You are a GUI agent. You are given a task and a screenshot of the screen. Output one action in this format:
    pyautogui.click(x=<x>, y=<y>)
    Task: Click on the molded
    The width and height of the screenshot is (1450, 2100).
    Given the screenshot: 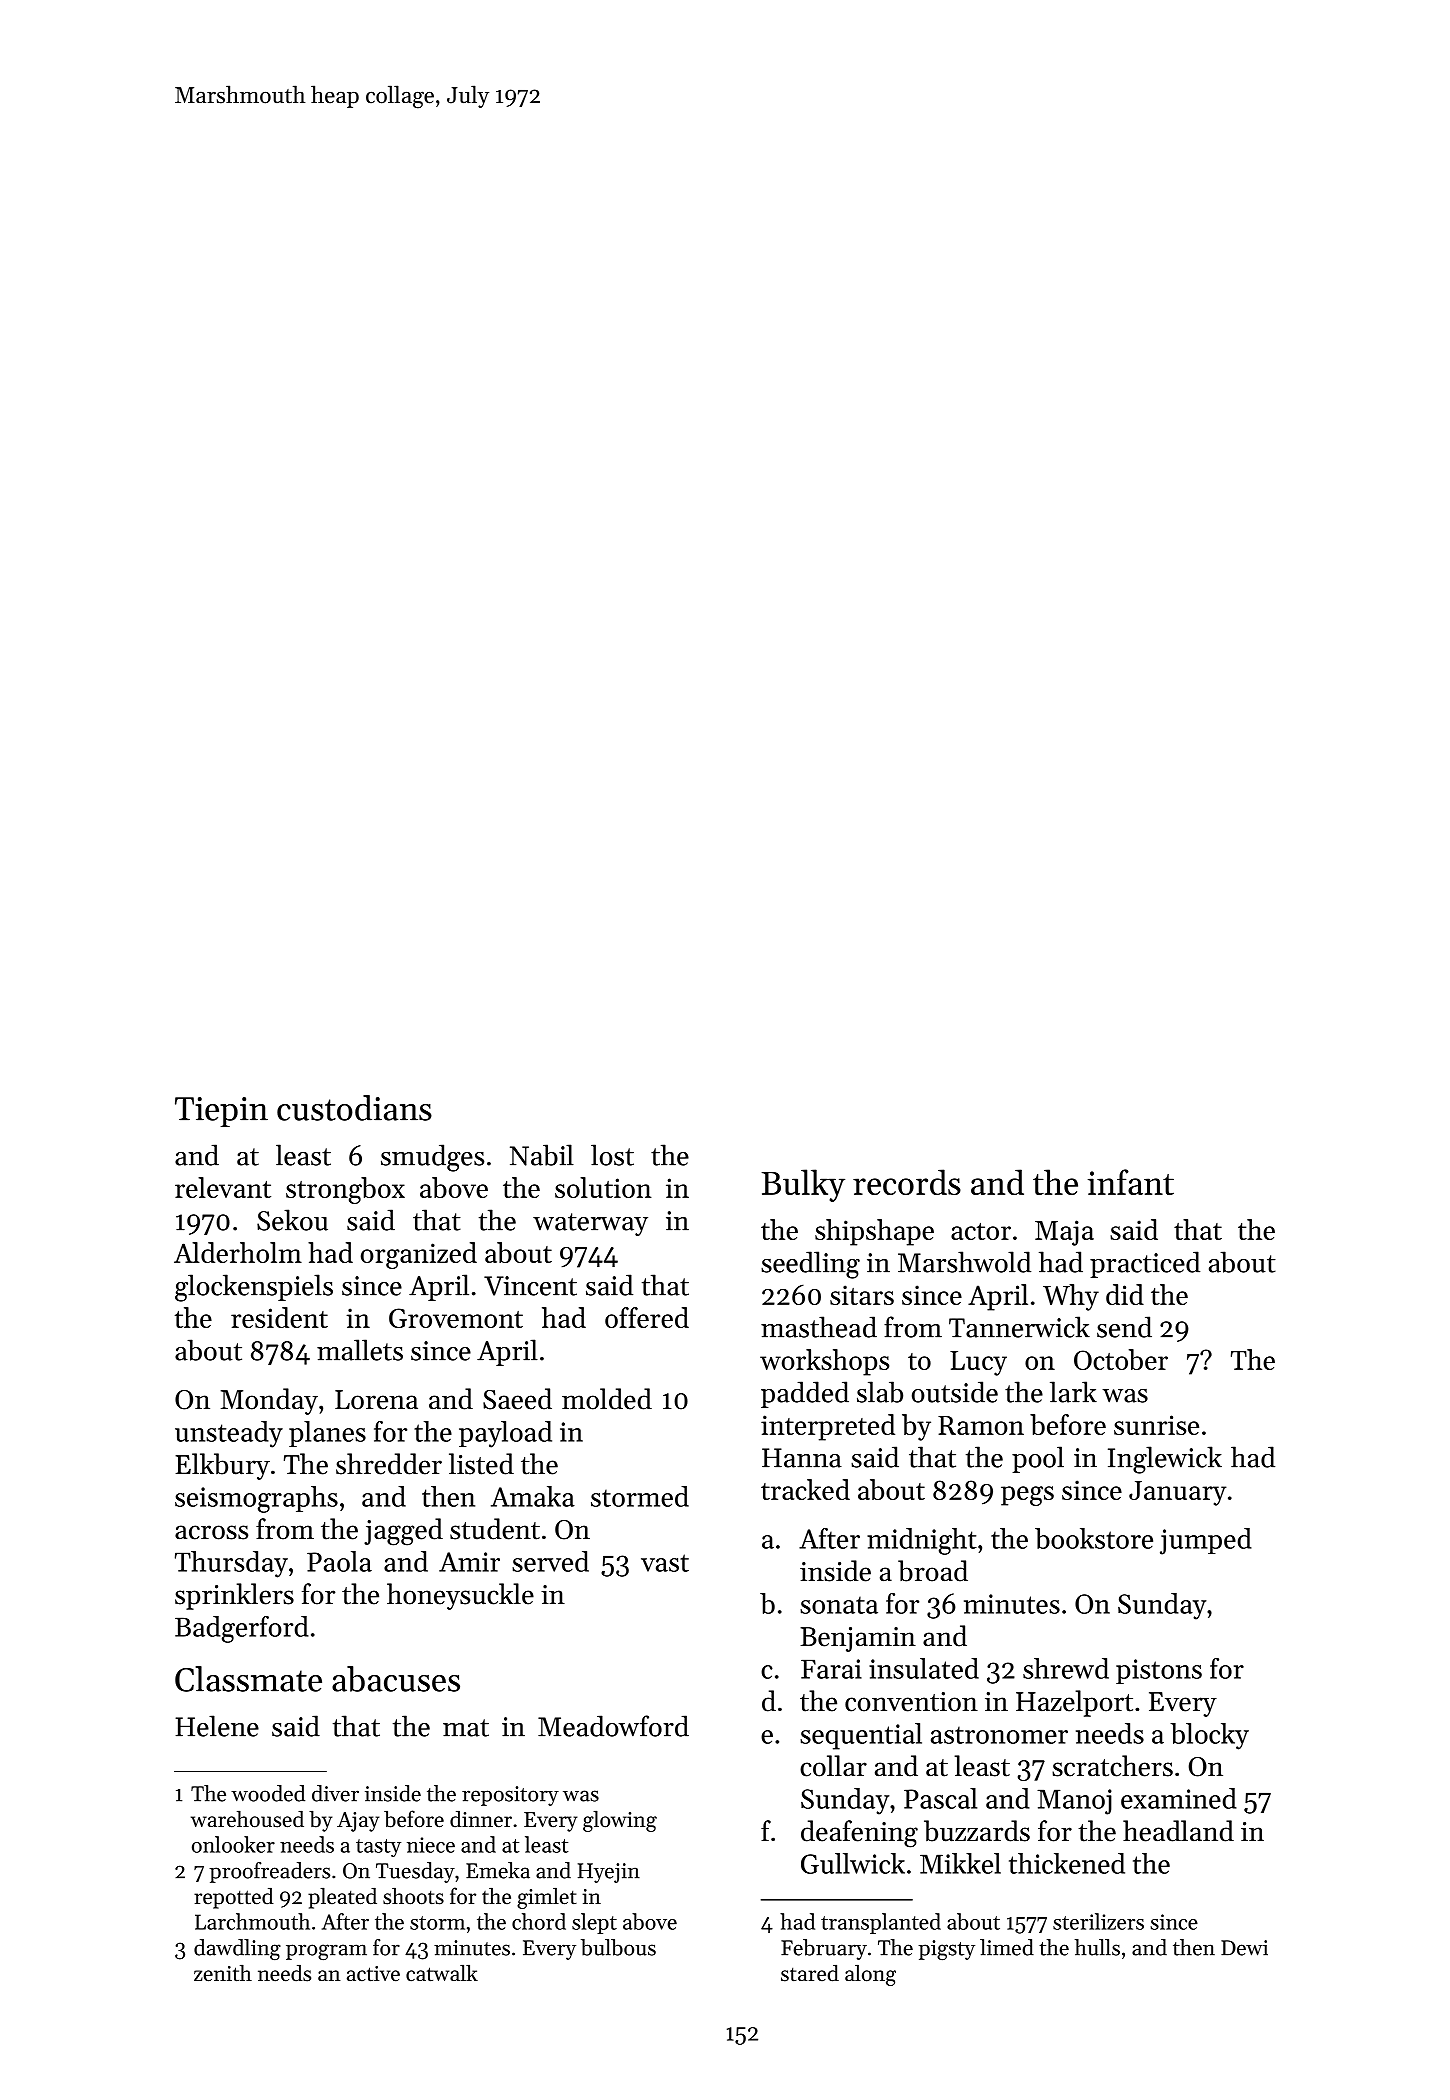 What is the action you would take?
    pyautogui.click(x=607, y=1399)
